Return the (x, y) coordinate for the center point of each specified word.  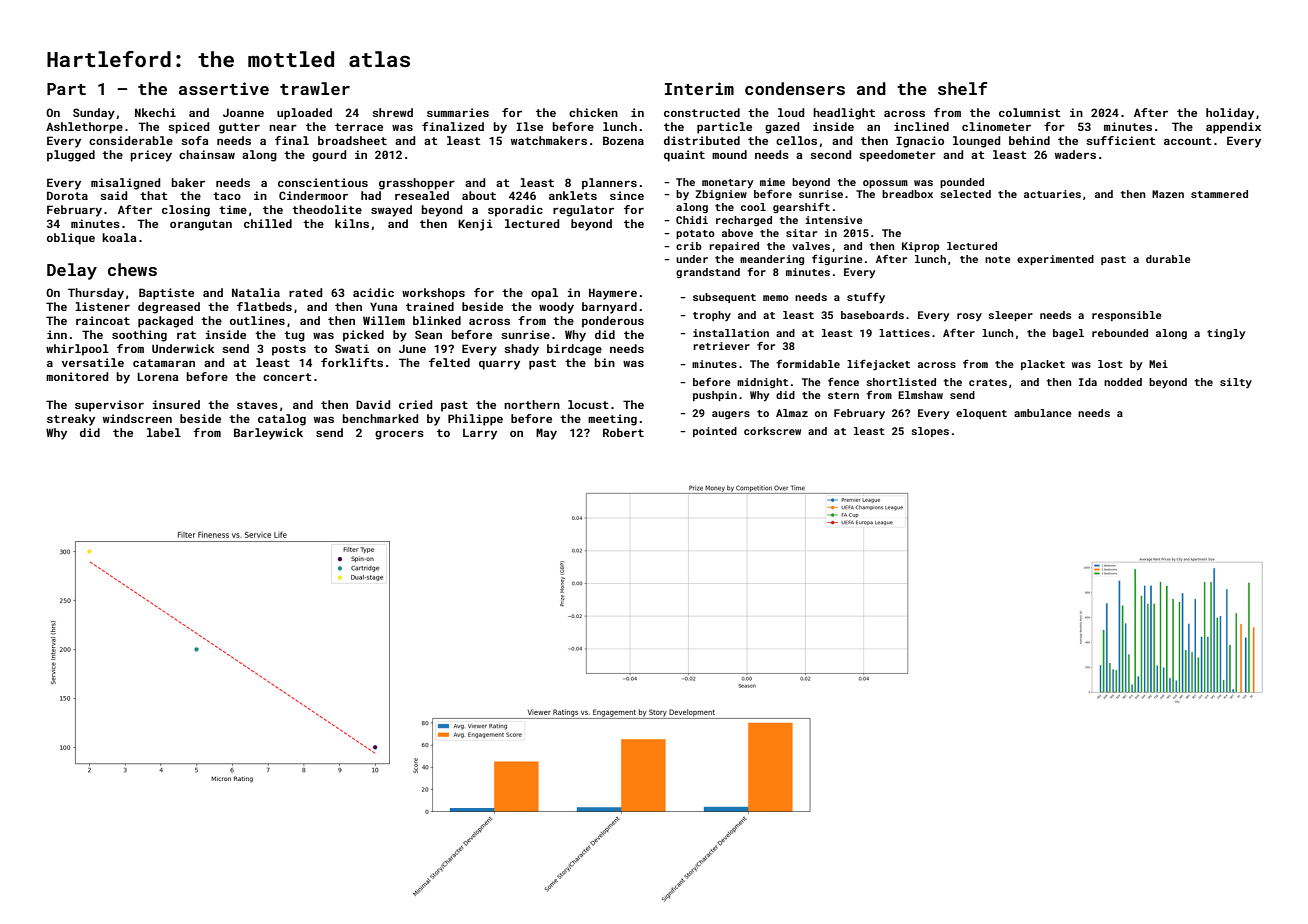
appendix (1233, 128)
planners (609, 184)
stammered (1219, 194)
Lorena (158, 376)
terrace (359, 127)
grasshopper (417, 184)
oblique (71, 239)
